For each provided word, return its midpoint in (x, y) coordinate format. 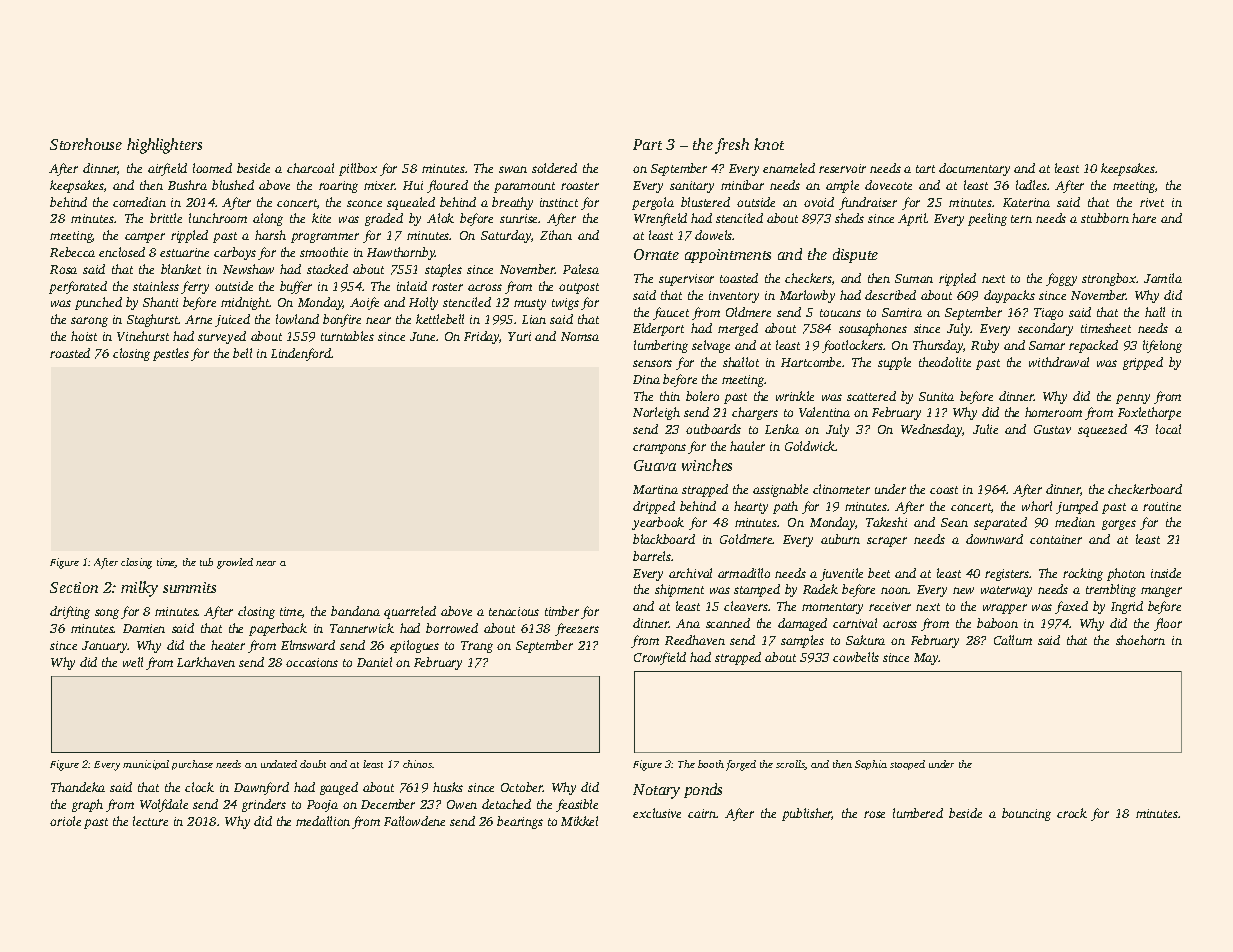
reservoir (842, 168)
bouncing (1026, 814)
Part (647, 144)
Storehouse (86, 144)
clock (199, 787)
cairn (702, 813)
